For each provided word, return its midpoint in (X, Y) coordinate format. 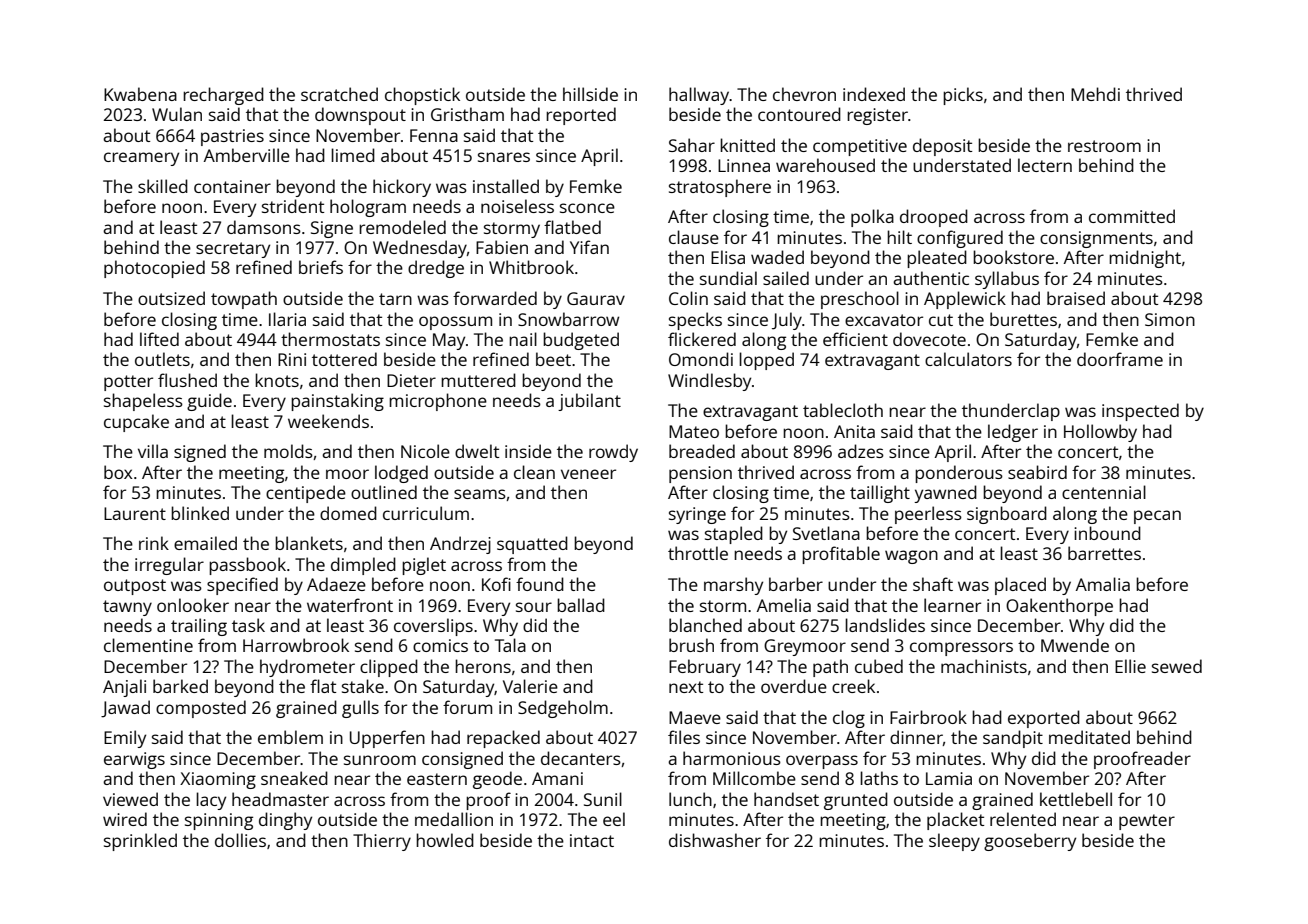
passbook (247, 566)
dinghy (285, 821)
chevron (804, 94)
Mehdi (1095, 94)
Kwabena (140, 94)
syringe (697, 515)
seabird (1037, 472)
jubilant (589, 402)
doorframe (1120, 359)
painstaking (337, 402)
